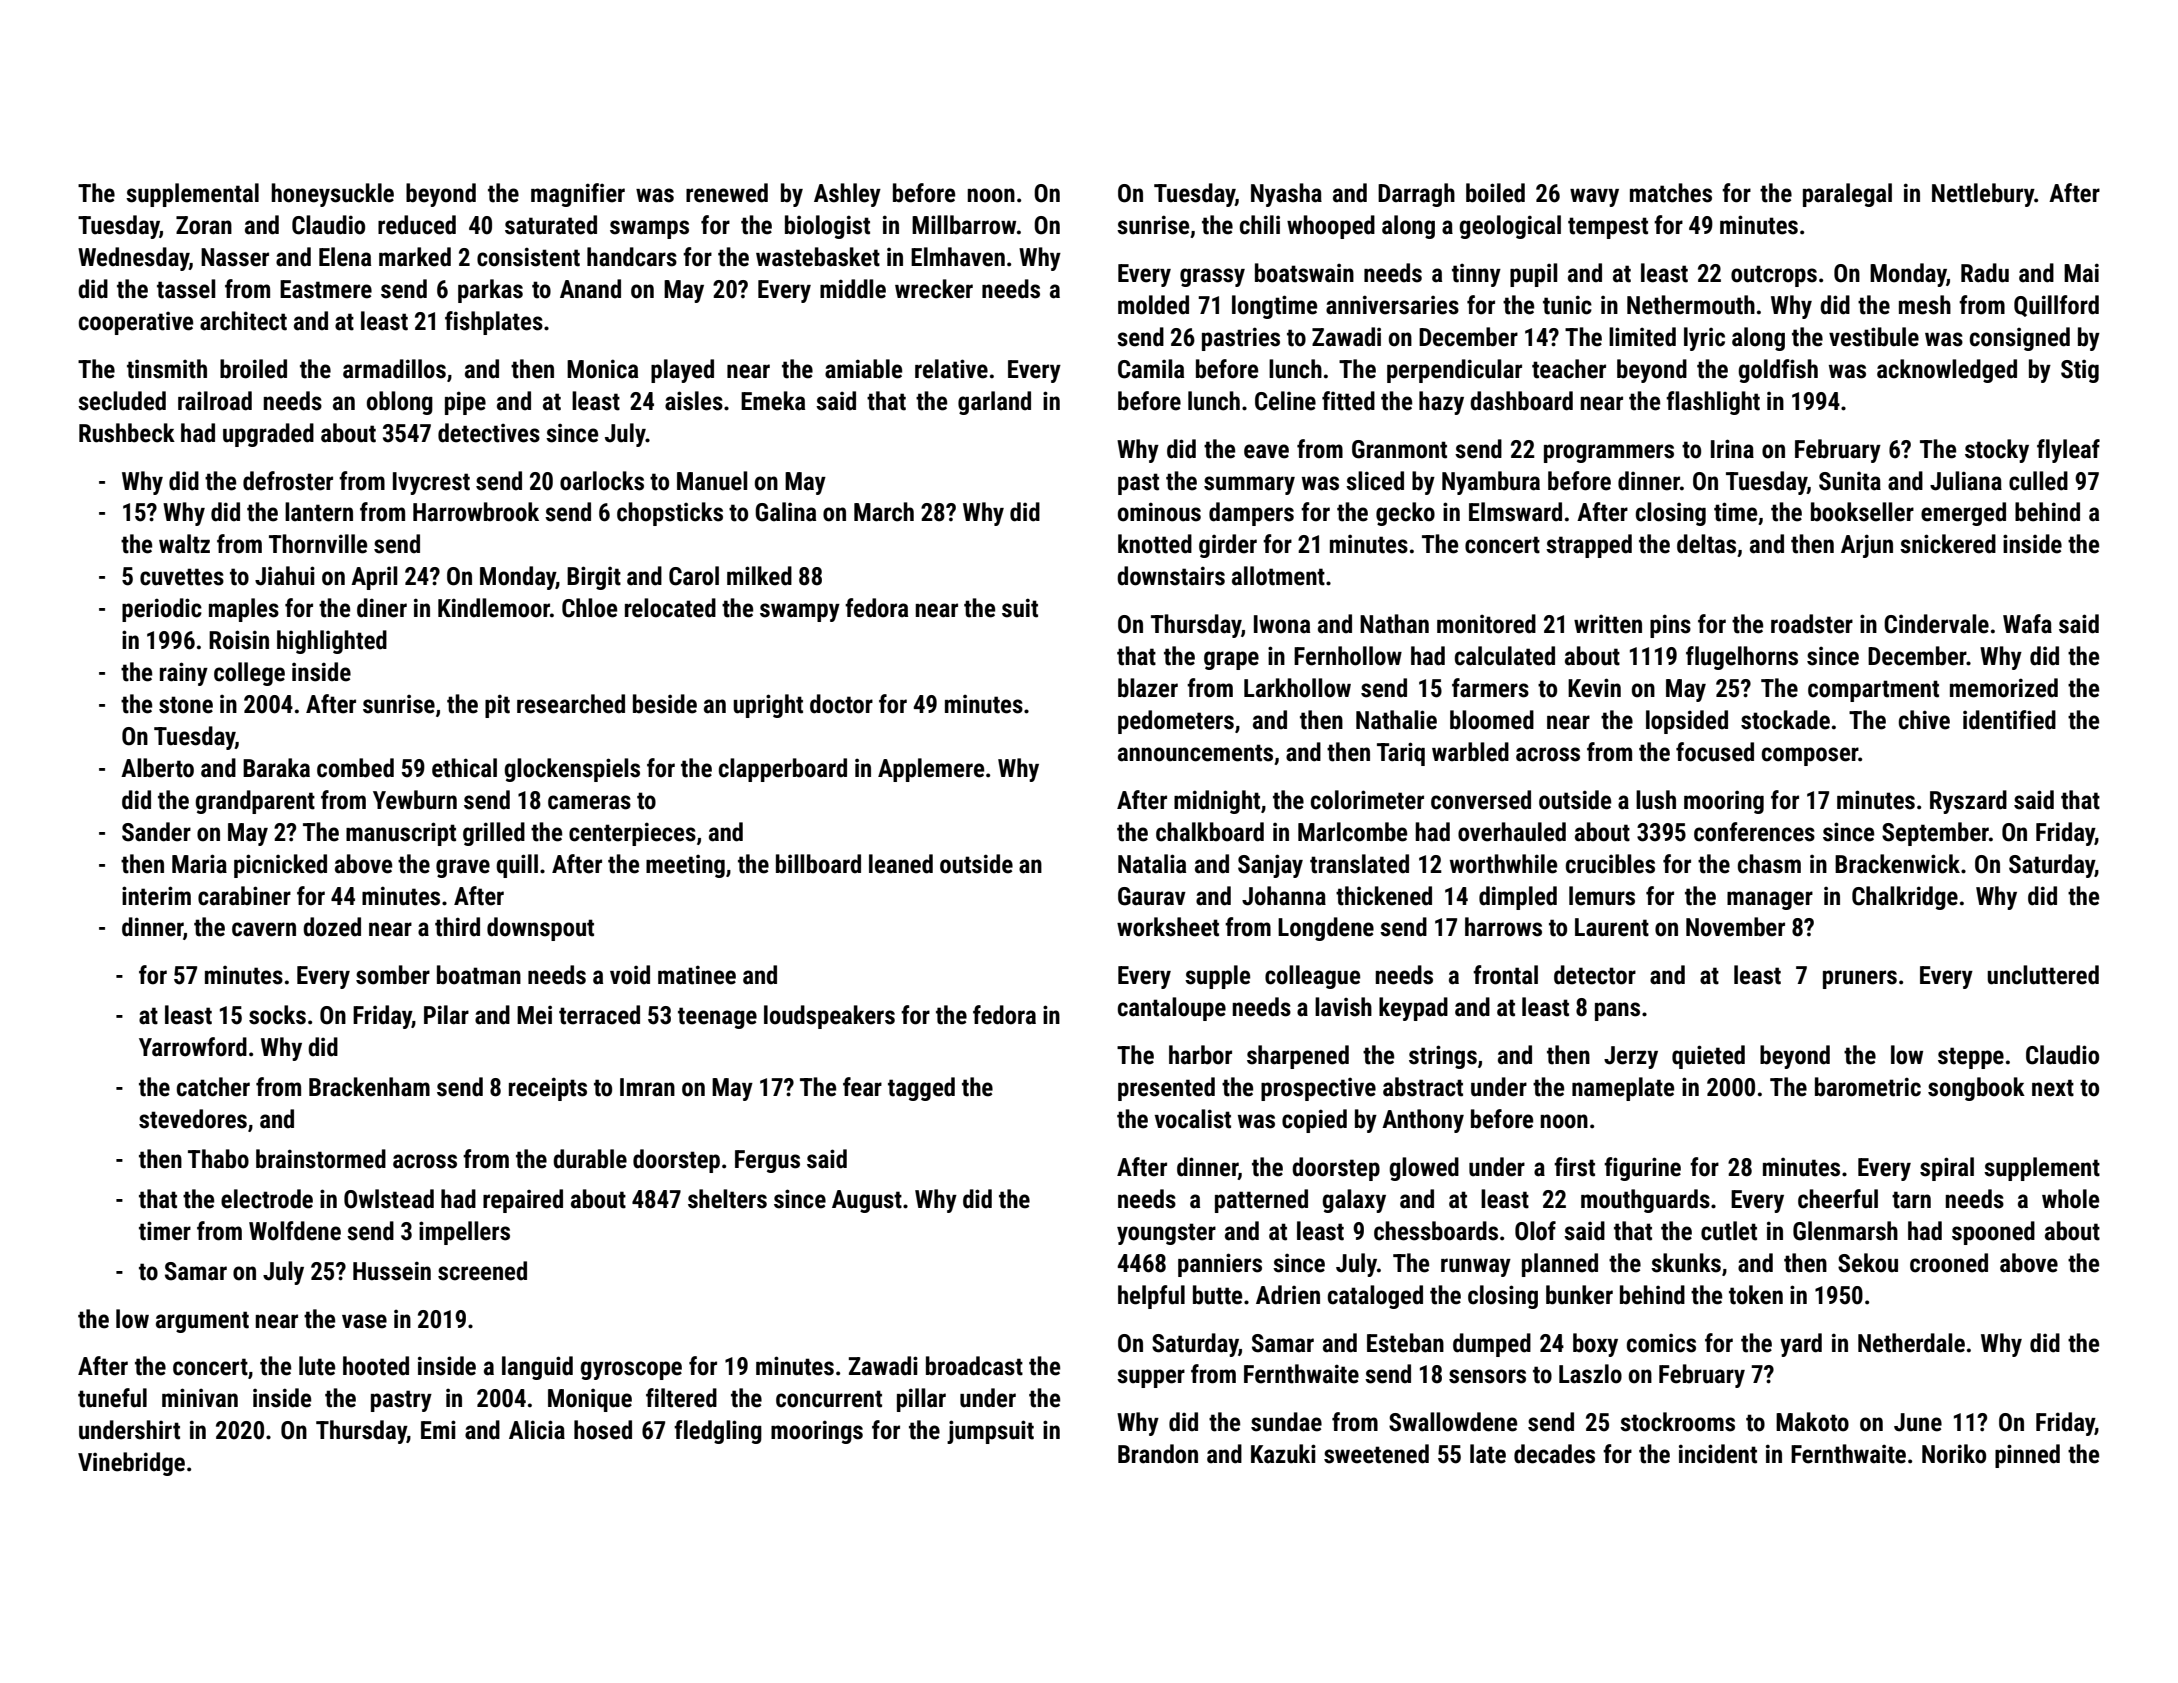 Image resolution: width=2178 pixels, height=1683 pixels. What do you see at coordinates (1512, 832) in the document?
I see `overhauled` at bounding box center [1512, 832].
